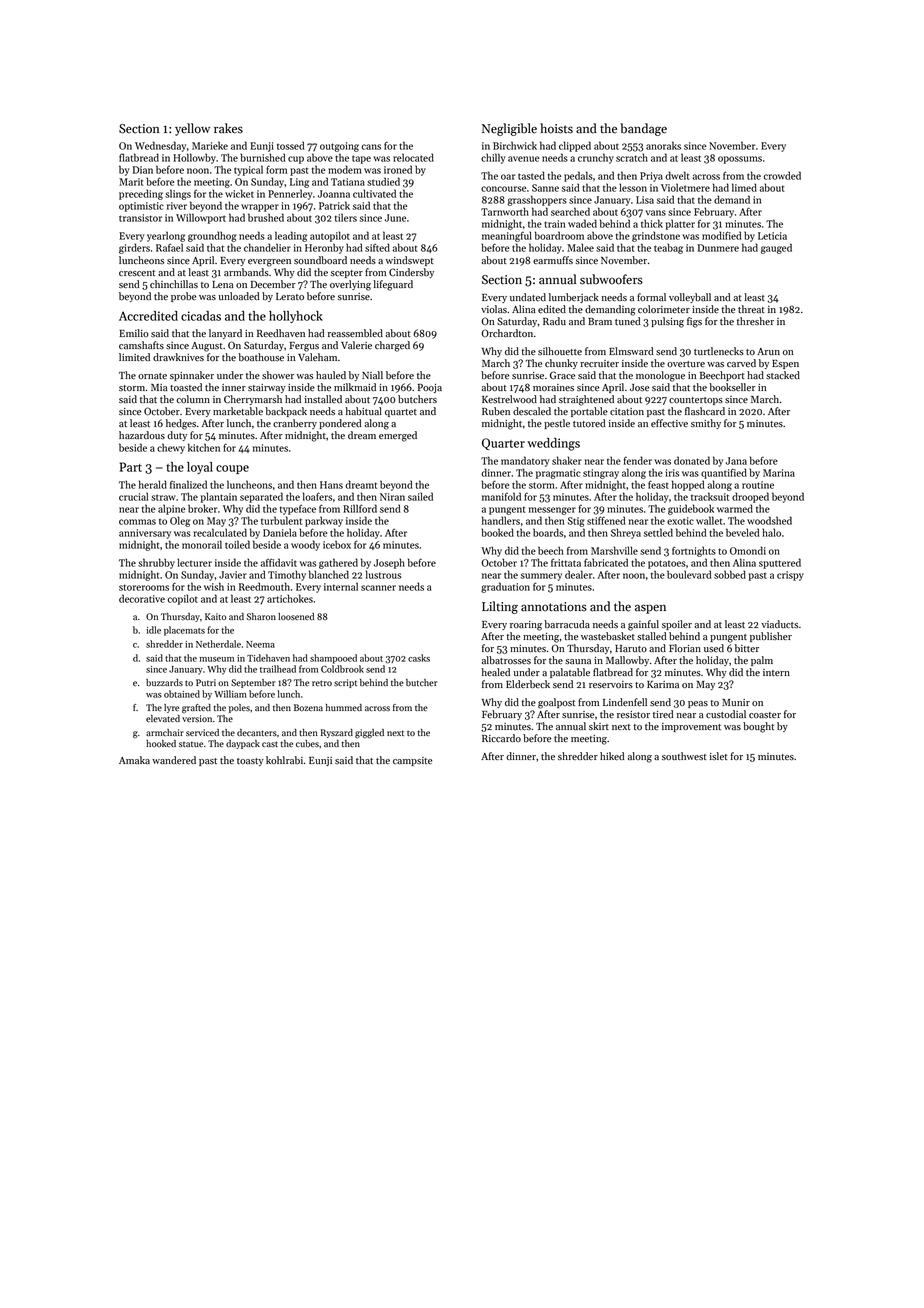 The image size is (924, 1308). Describe the element at coordinates (556, 128) in the image. I see `hoists` at that location.
